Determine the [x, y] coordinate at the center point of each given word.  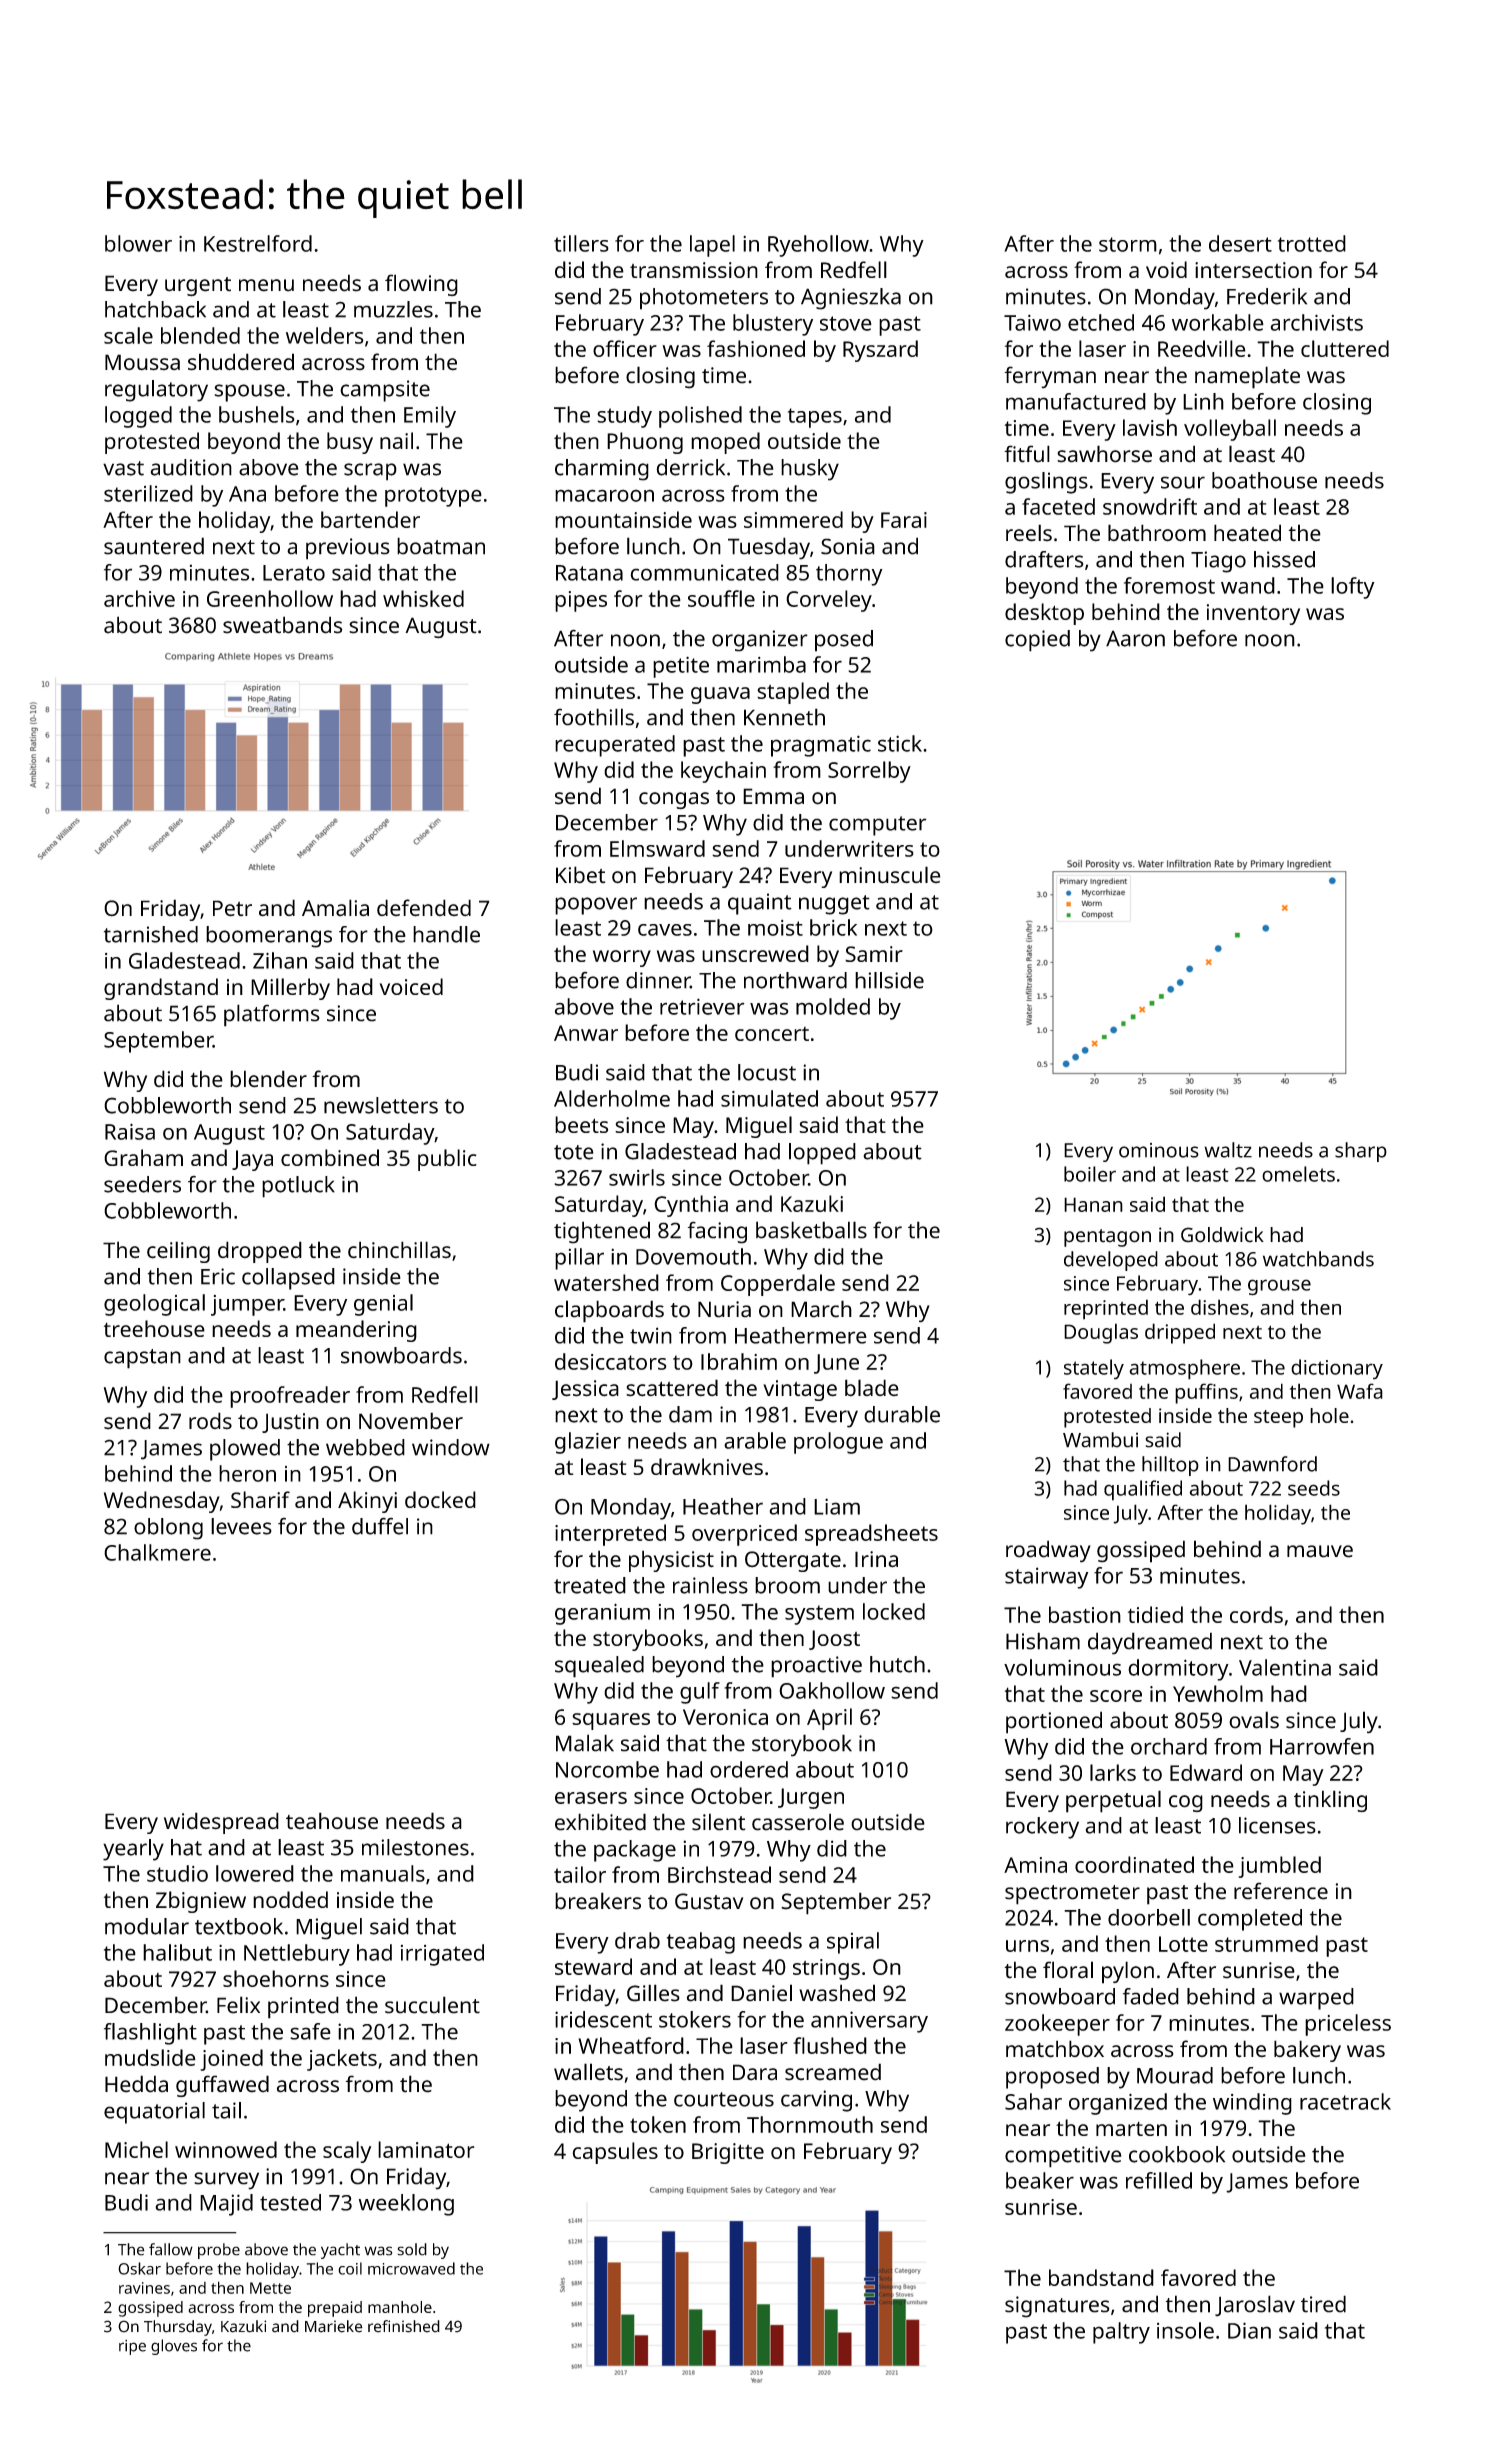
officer [625, 348]
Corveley [829, 601]
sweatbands [282, 625]
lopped [822, 1154]
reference [1281, 1891]
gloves [174, 2347]
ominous [1159, 1150]
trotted [1312, 243]
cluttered [1345, 348]
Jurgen [811, 1798]
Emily [430, 417]
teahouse [332, 1821]
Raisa [130, 1131]
